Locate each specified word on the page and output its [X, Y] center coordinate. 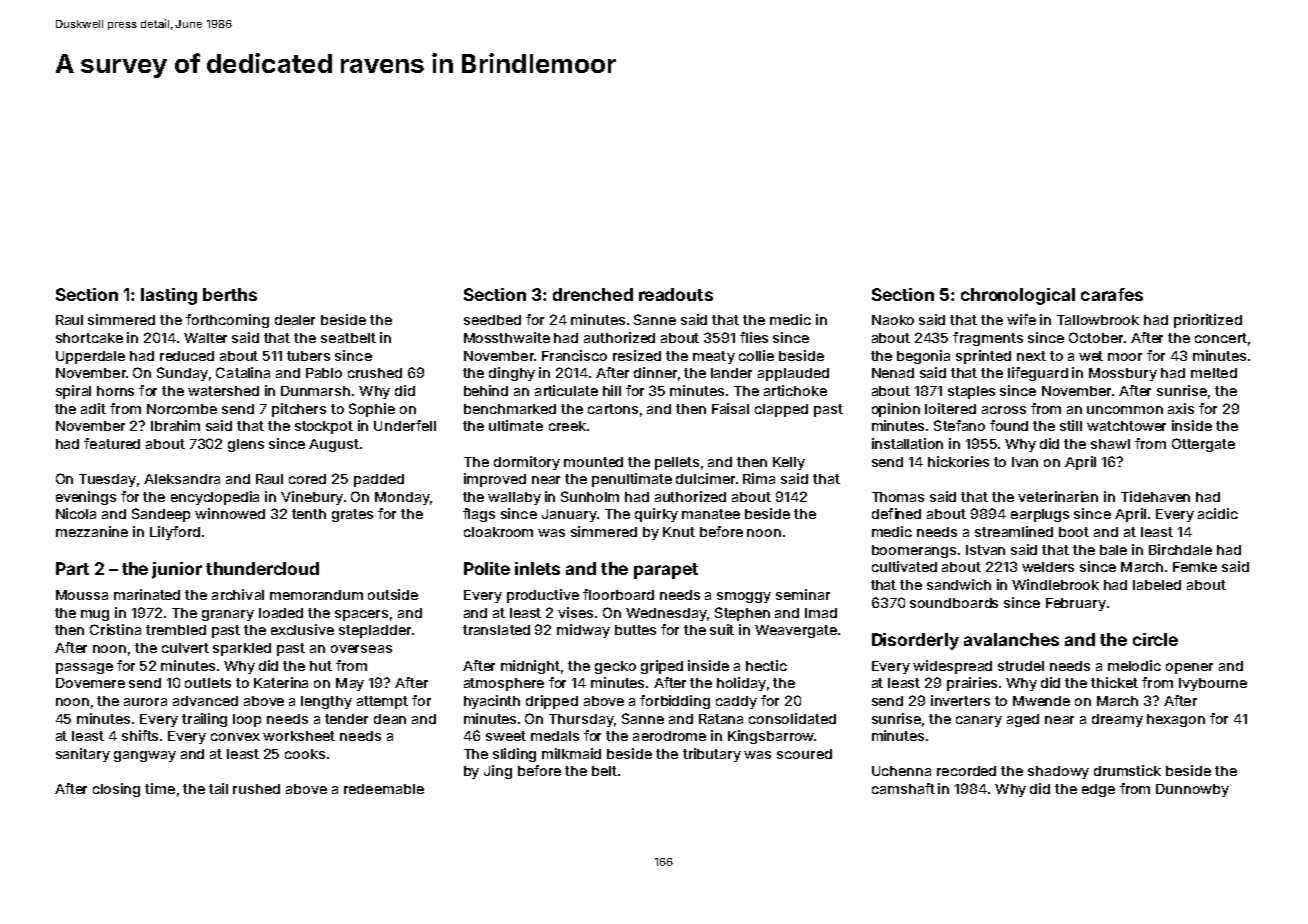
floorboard [618, 594]
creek [567, 426]
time [160, 788]
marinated [147, 594]
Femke [1195, 567]
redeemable [384, 789]
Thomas [898, 497]
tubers [308, 356]
